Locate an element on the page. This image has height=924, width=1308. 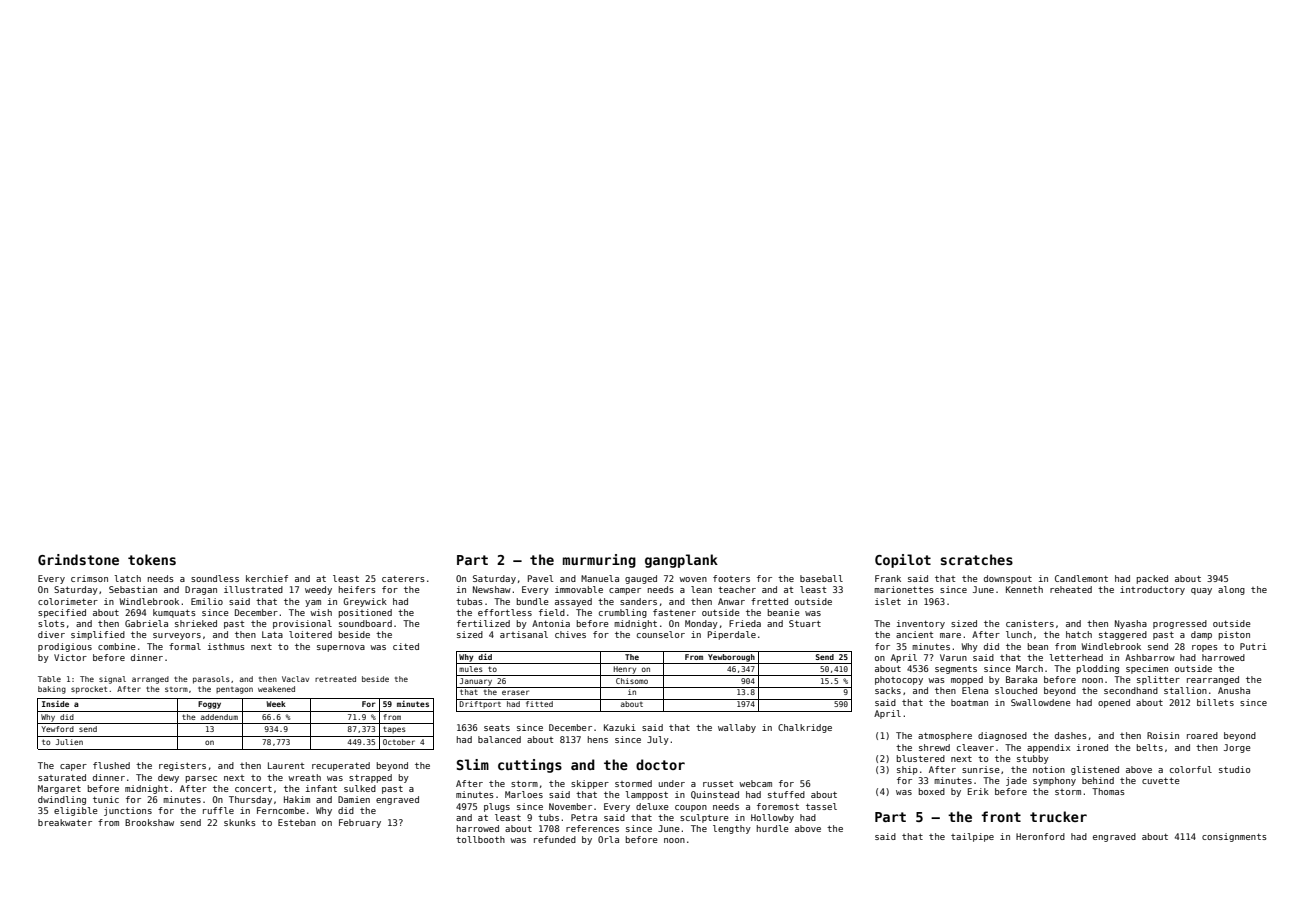
July is located at coordinates (658, 740).
